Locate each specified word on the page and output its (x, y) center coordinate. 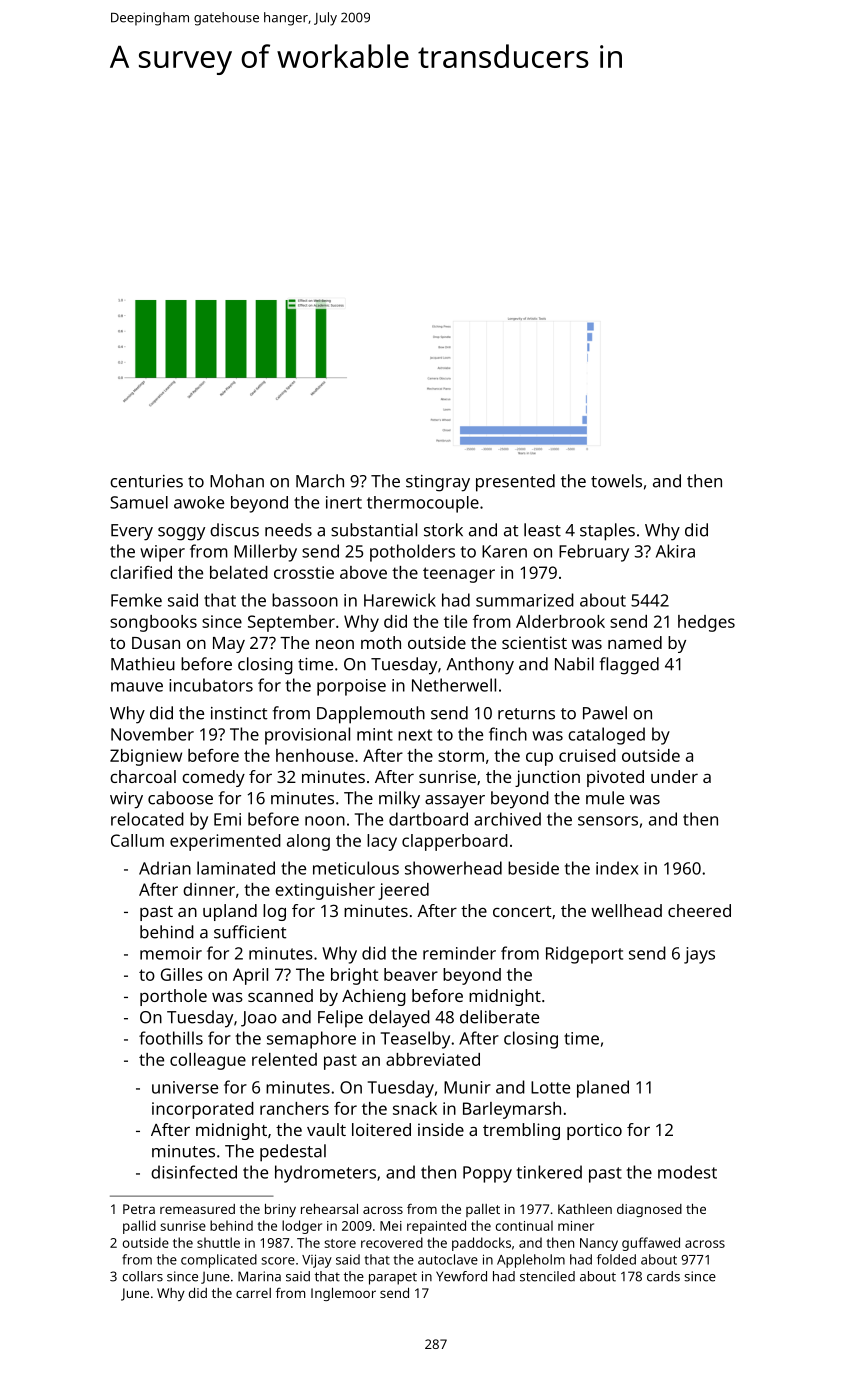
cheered (699, 910)
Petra (139, 1209)
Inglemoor (343, 1294)
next (415, 735)
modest (687, 1172)
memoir (171, 953)
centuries (146, 481)
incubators (211, 685)
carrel (253, 1293)
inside (441, 1129)
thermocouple (423, 504)
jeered (403, 891)
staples (607, 532)
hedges (706, 623)
